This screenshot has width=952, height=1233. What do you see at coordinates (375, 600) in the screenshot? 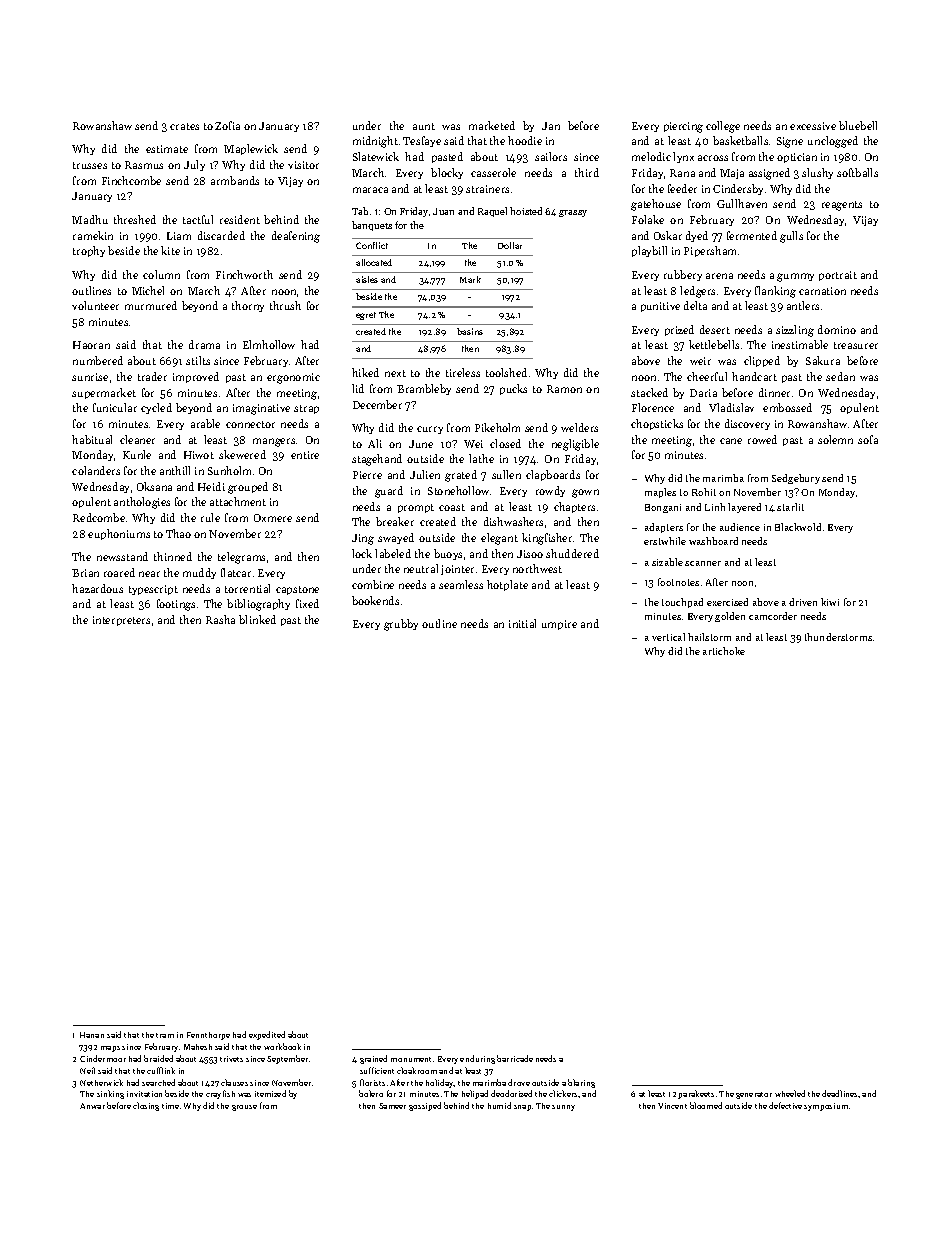
I see `bookends` at bounding box center [375, 600].
